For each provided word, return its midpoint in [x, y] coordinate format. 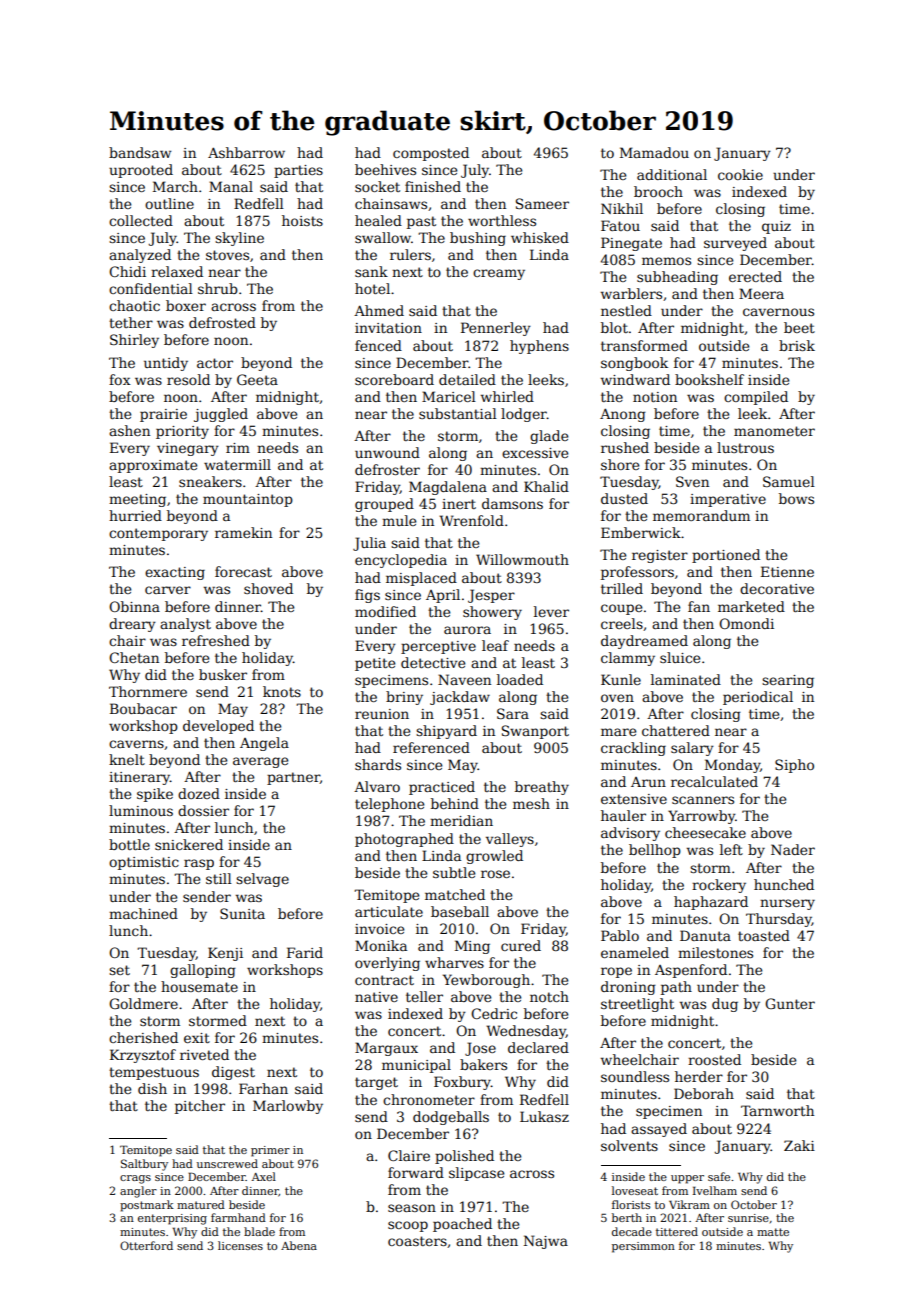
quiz [776, 227]
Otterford [146, 1245]
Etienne [787, 571]
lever [551, 611]
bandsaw [140, 152]
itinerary [139, 778]
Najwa [546, 1242]
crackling [633, 749]
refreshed [216, 640]
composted [431, 154]
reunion [382, 714]
